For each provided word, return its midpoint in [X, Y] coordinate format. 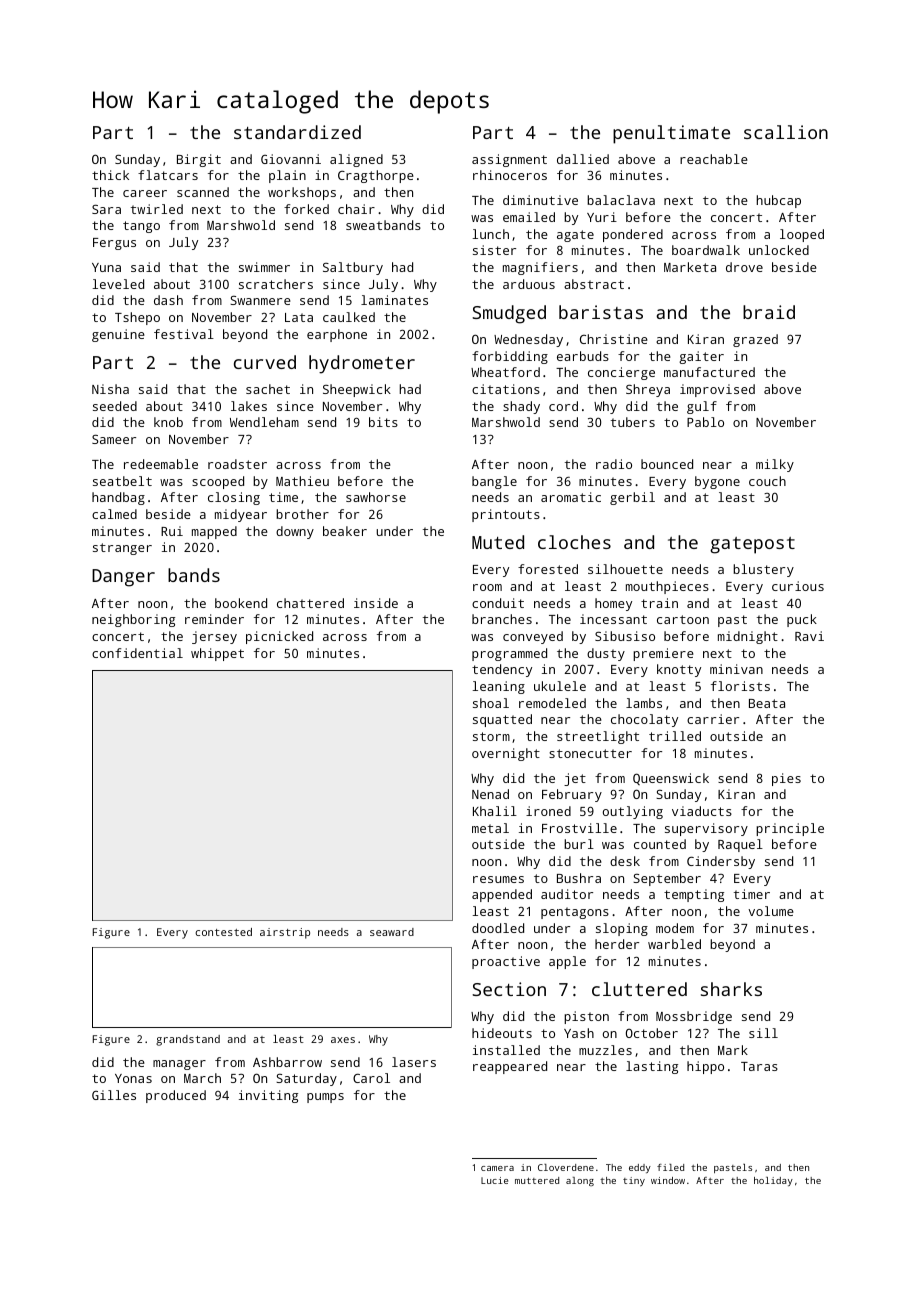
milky [775, 465]
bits [383, 422]
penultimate [671, 134]
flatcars [168, 175]
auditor [567, 894]
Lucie [494, 1180]
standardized [297, 132]
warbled [674, 944]
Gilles [114, 1095]
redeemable [161, 464]
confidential [137, 653]
